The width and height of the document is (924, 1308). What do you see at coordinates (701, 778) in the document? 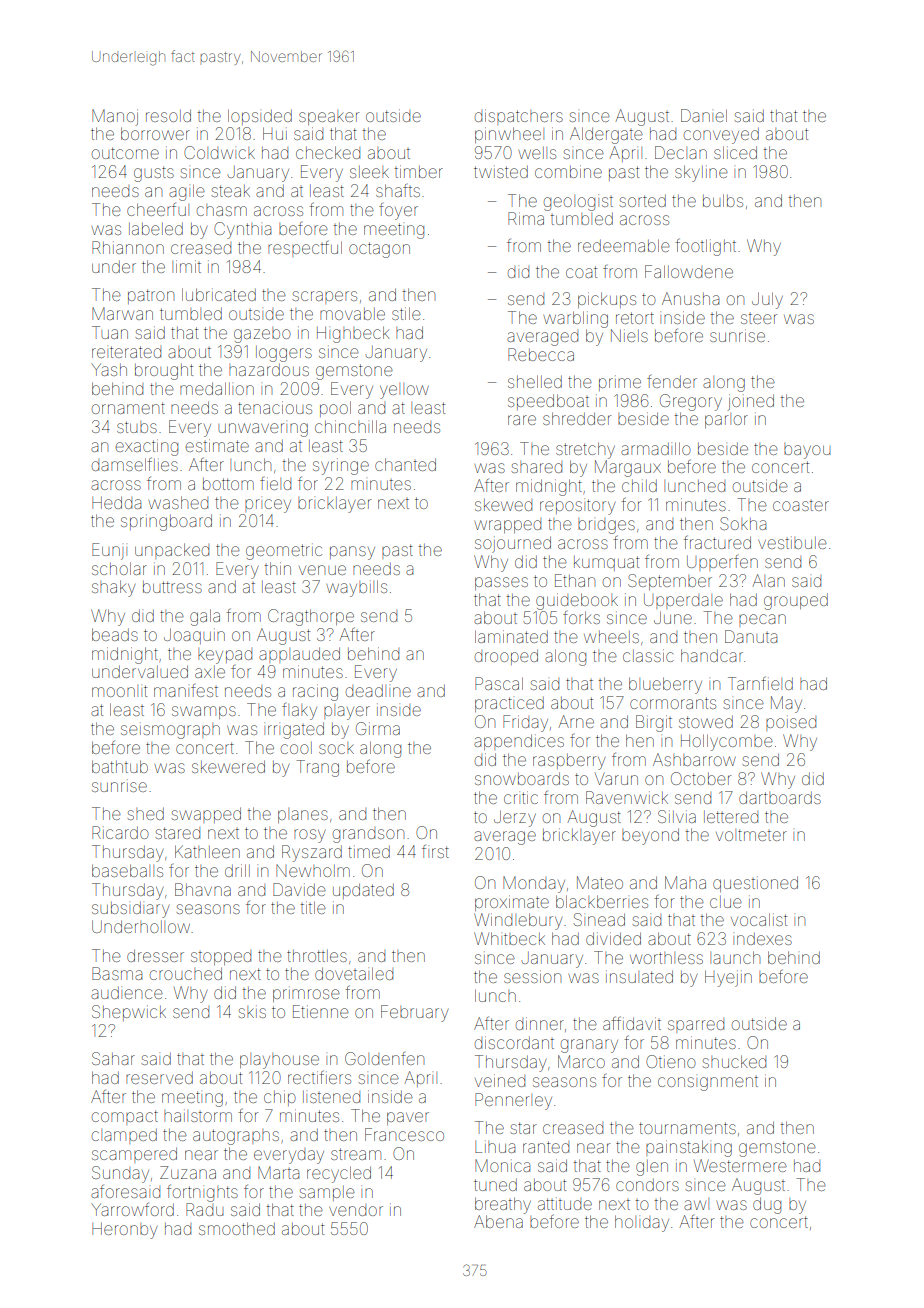
I see `October` at bounding box center [701, 778].
